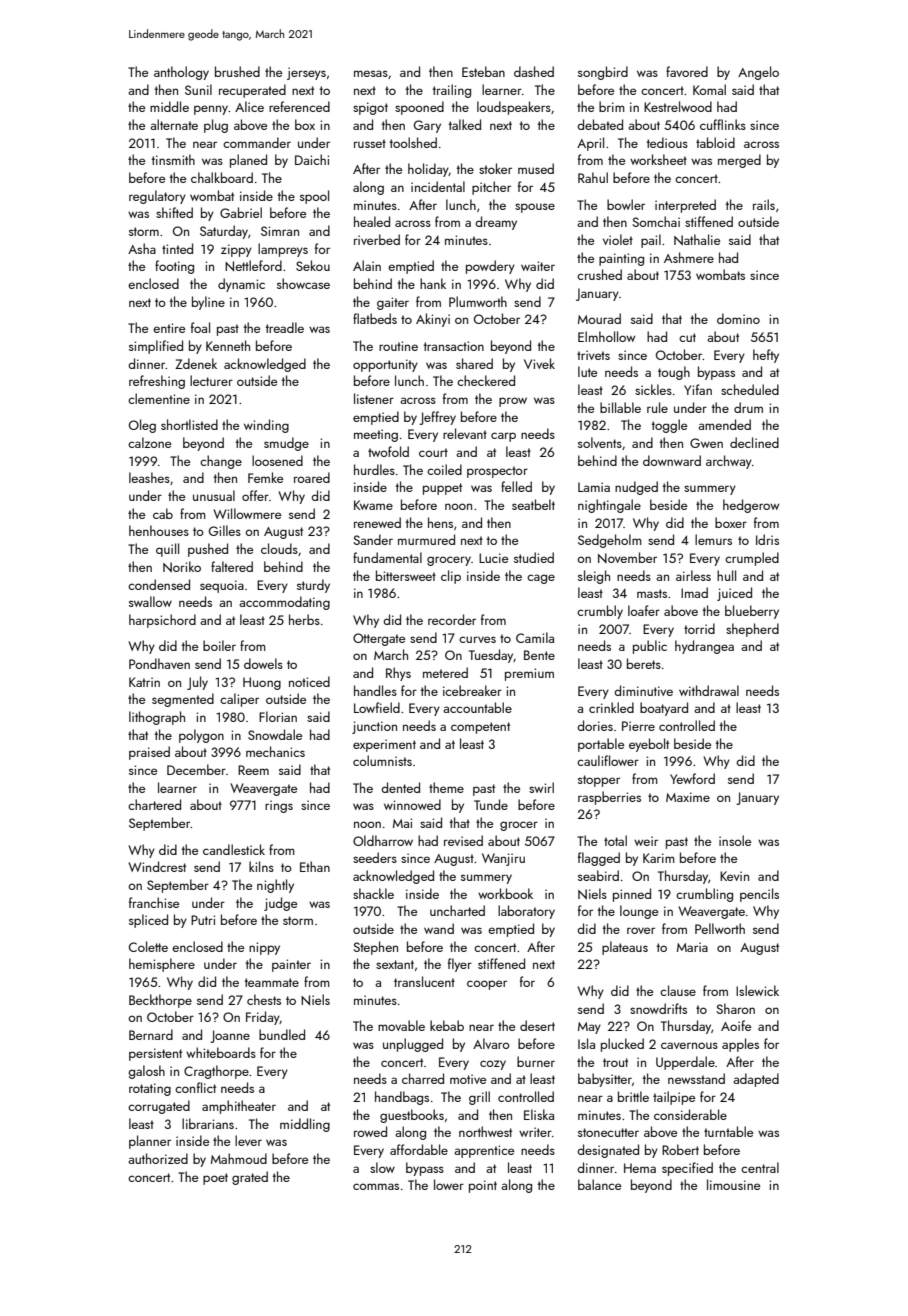 The image size is (908, 1316). I want to click on insole, so click(735, 840).
